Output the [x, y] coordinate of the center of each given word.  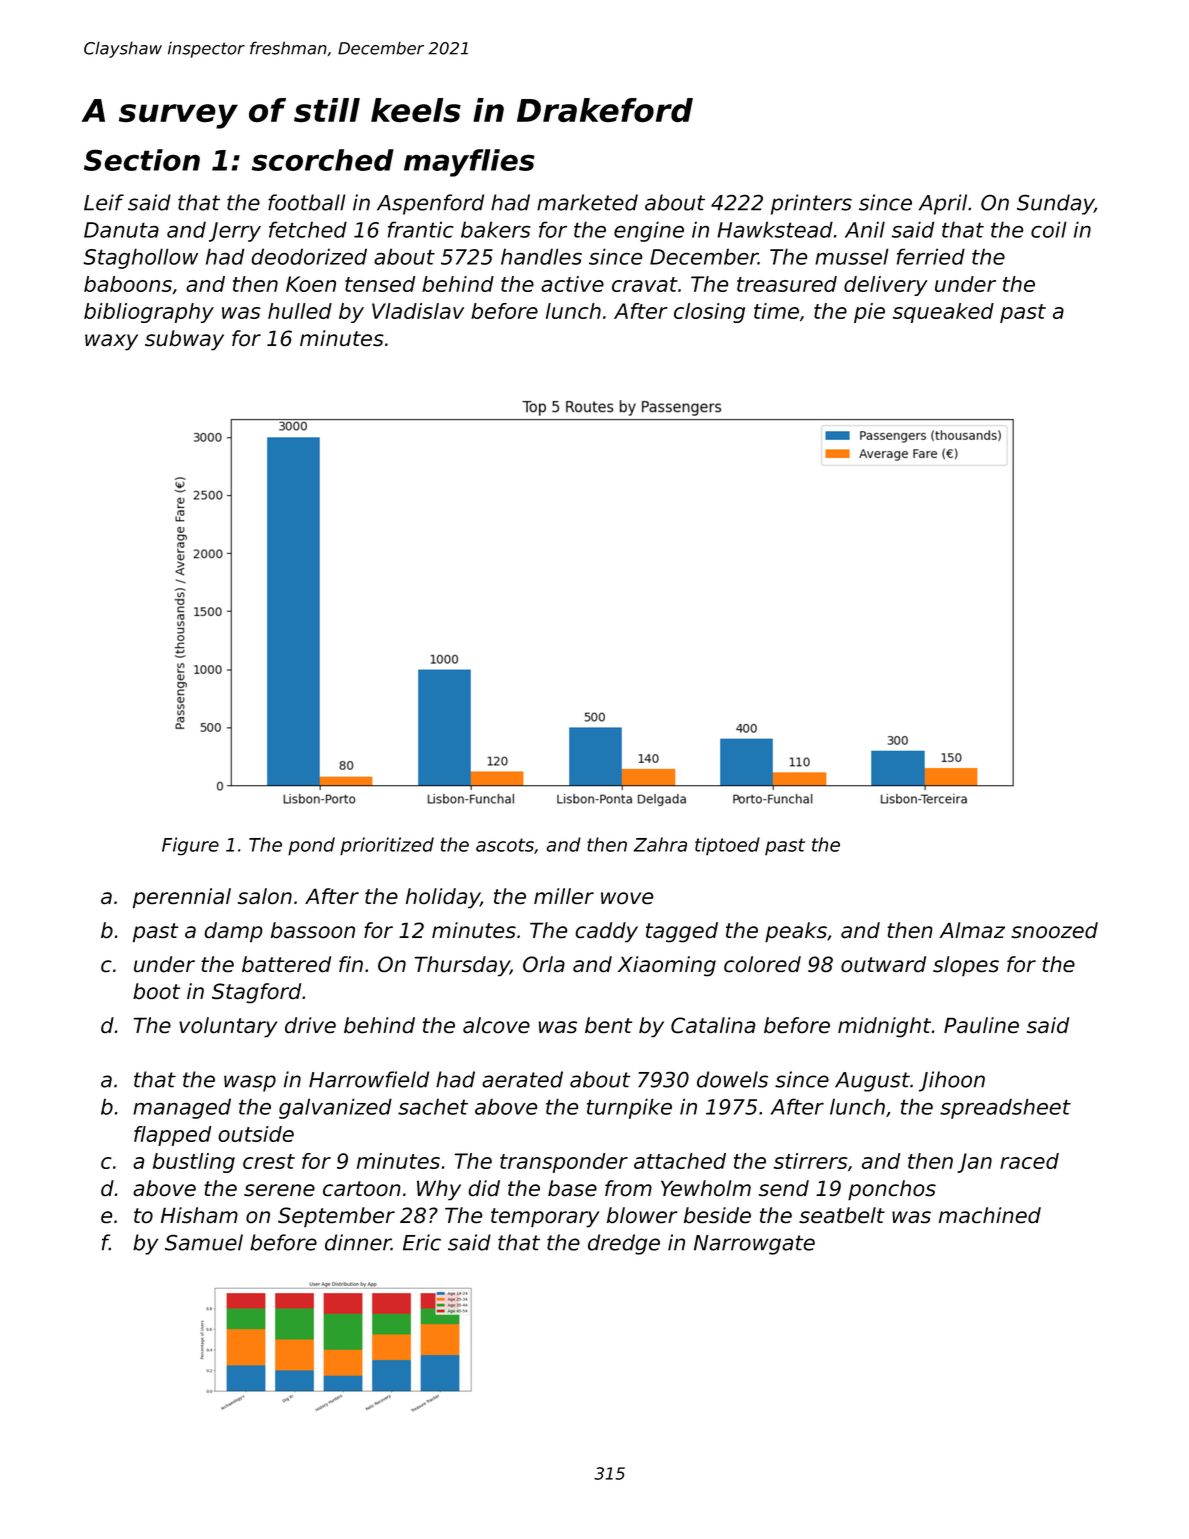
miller [564, 896]
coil [1049, 229]
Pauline [981, 1025]
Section [142, 160]
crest [269, 1161]
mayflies [469, 163]
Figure [190, 846]
